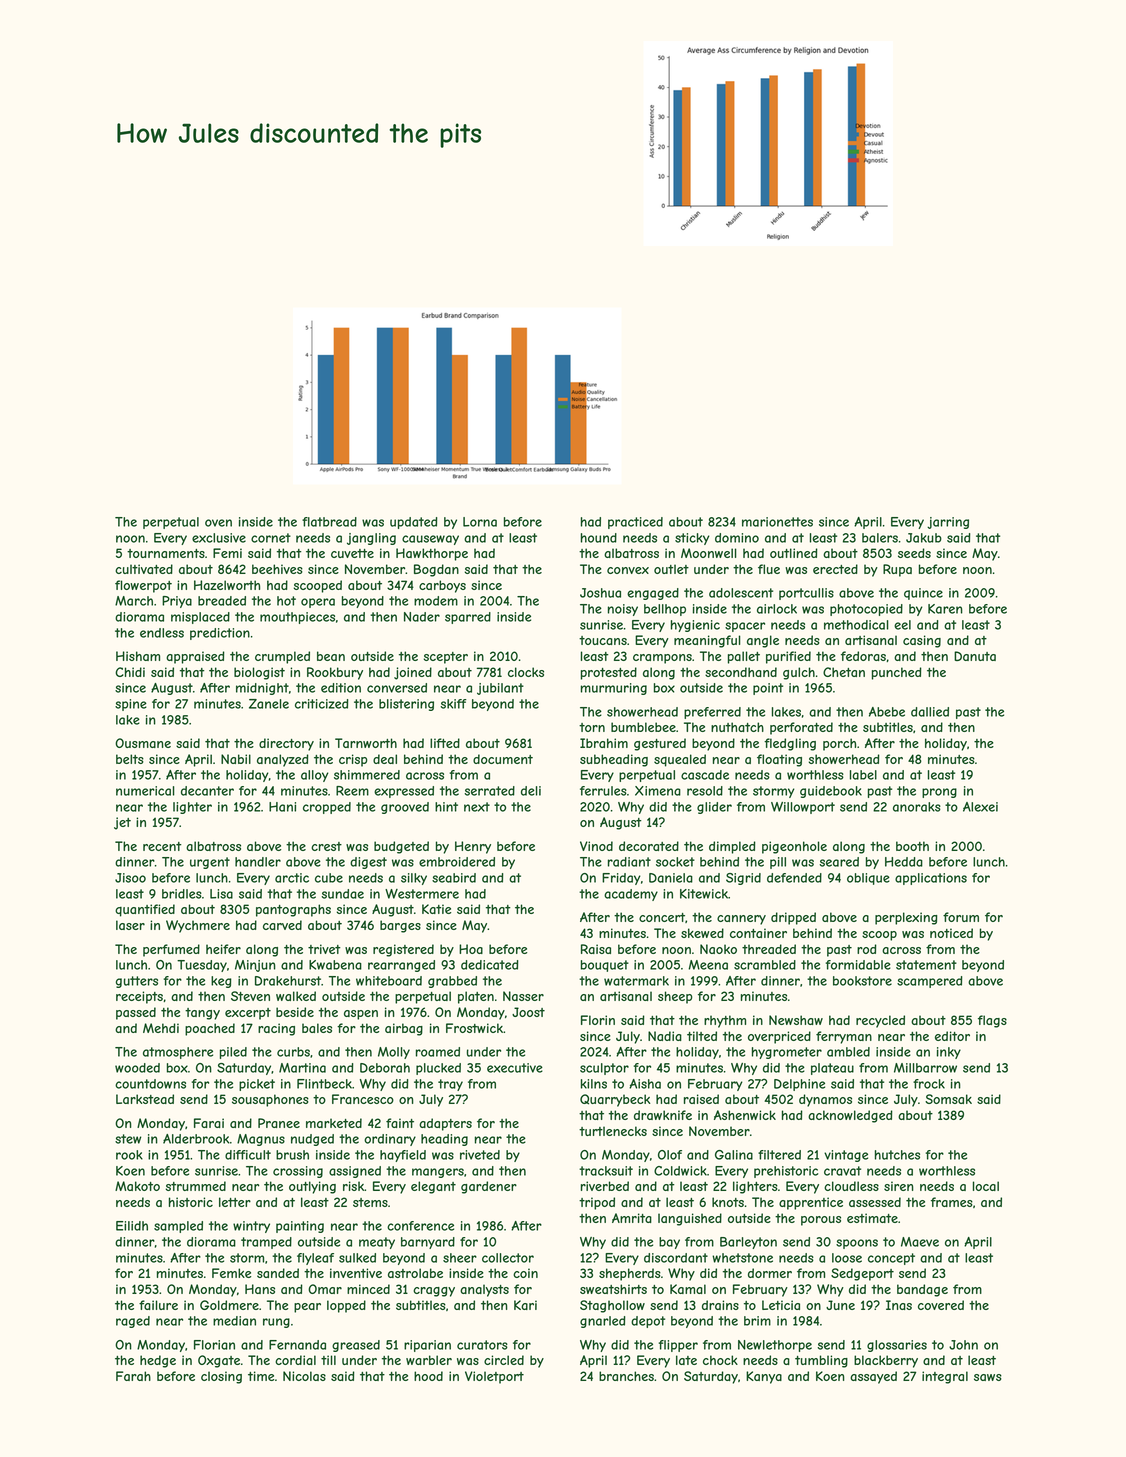  Describe the element at coordinates (592, 727) in the screenshot. I see `torn` at that location.
